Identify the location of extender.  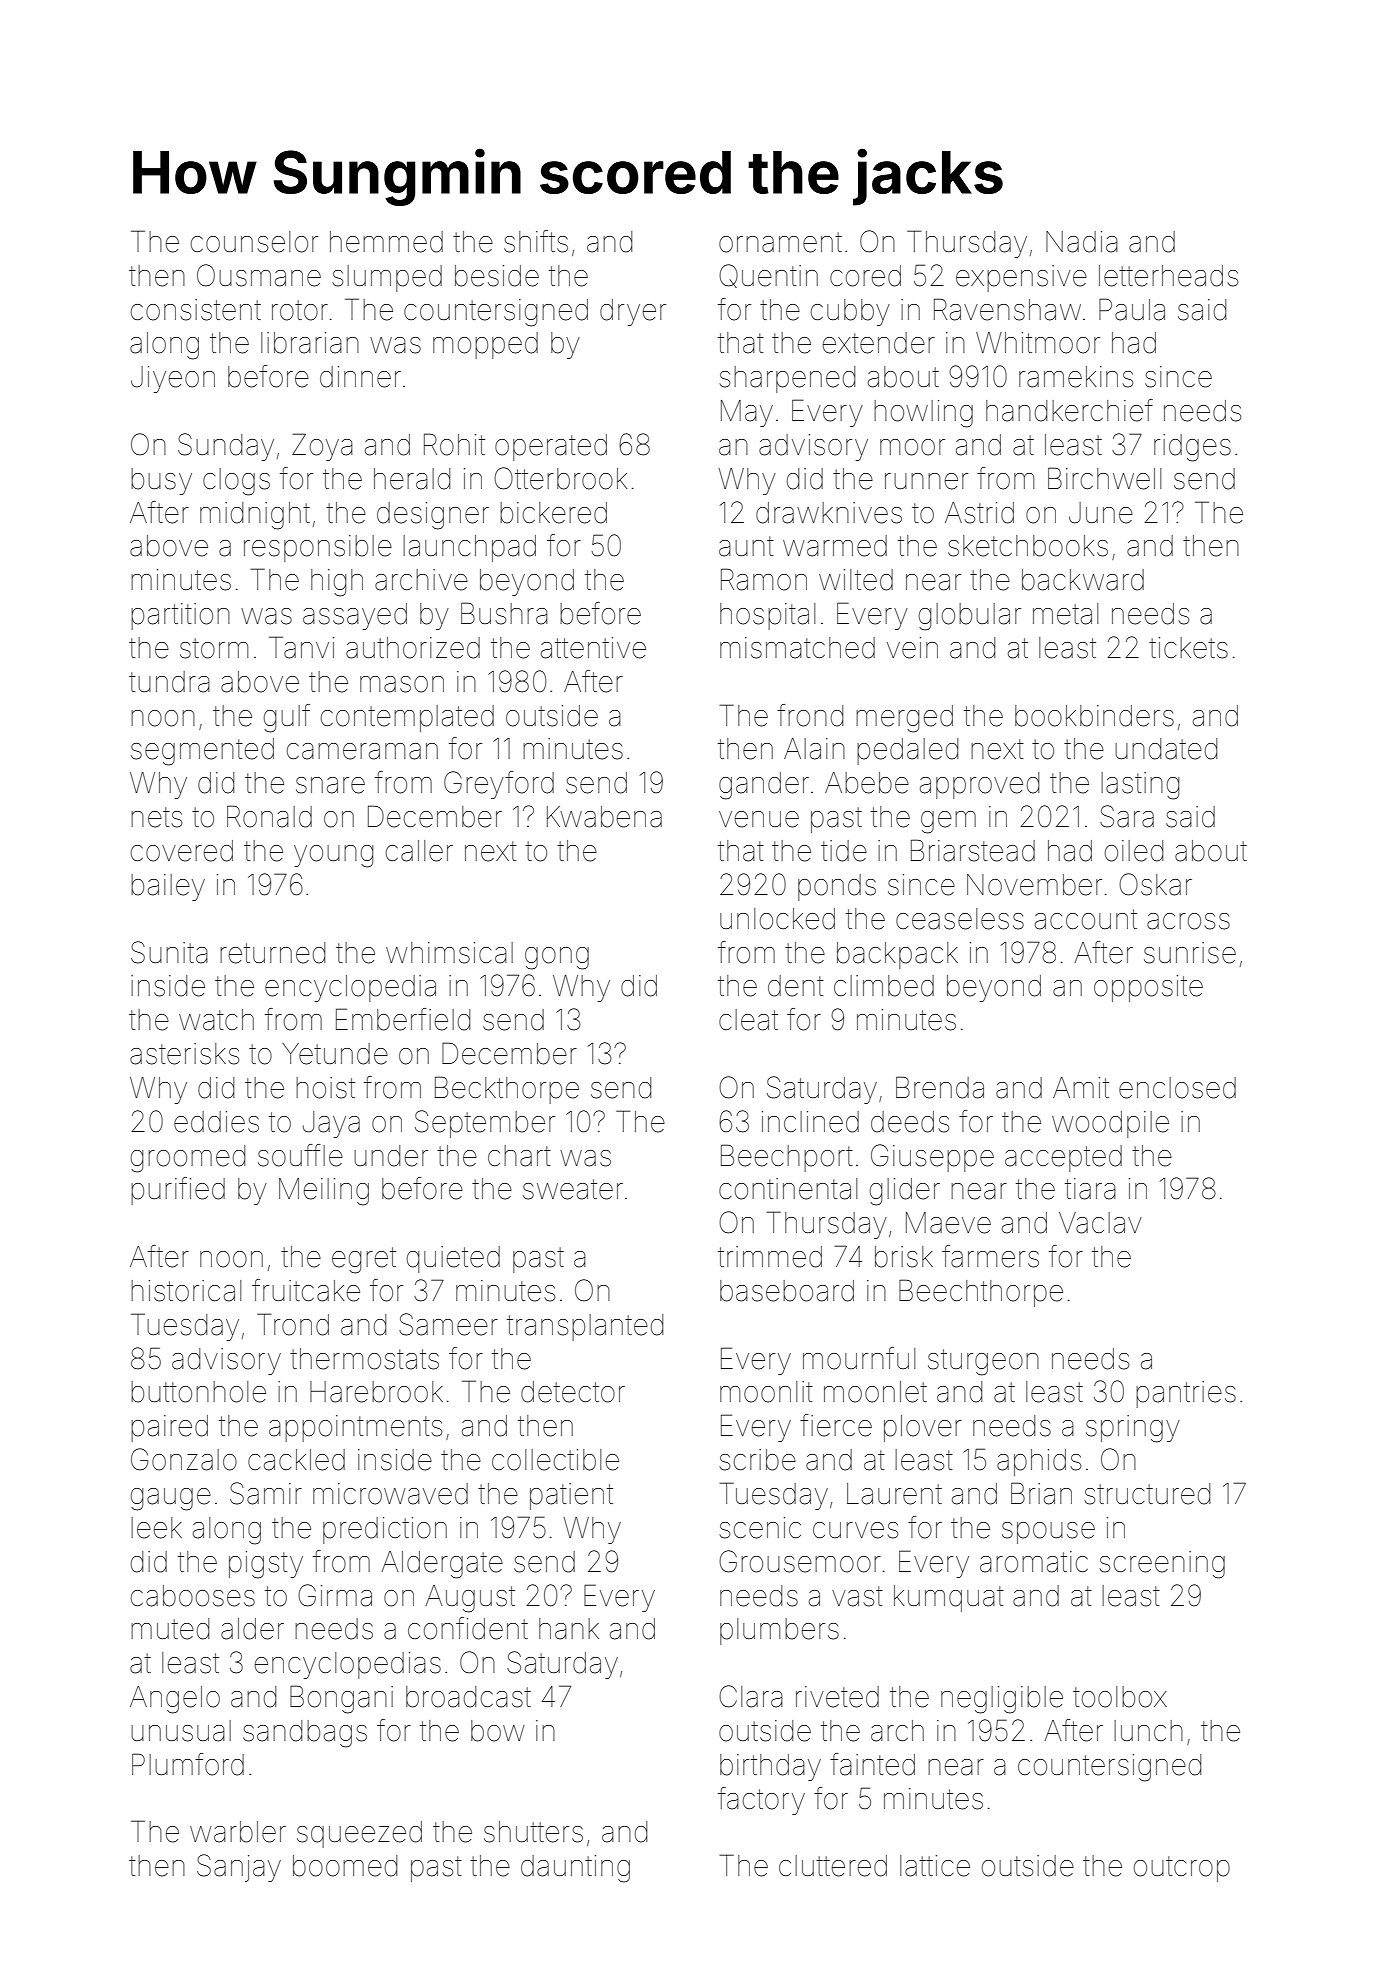
(879, 343).
